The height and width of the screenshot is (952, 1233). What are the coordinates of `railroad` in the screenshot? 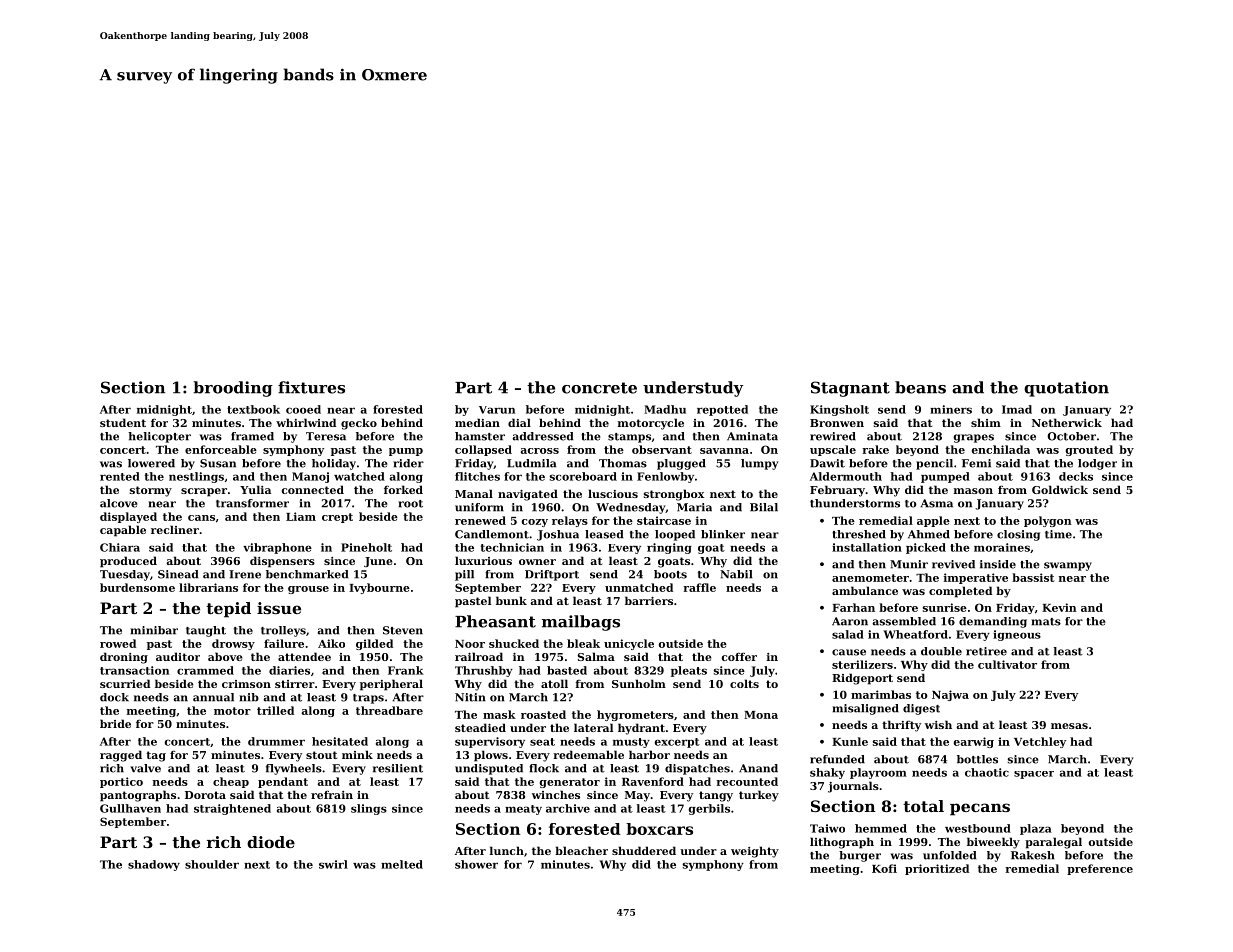 It's located at (479, 656).
